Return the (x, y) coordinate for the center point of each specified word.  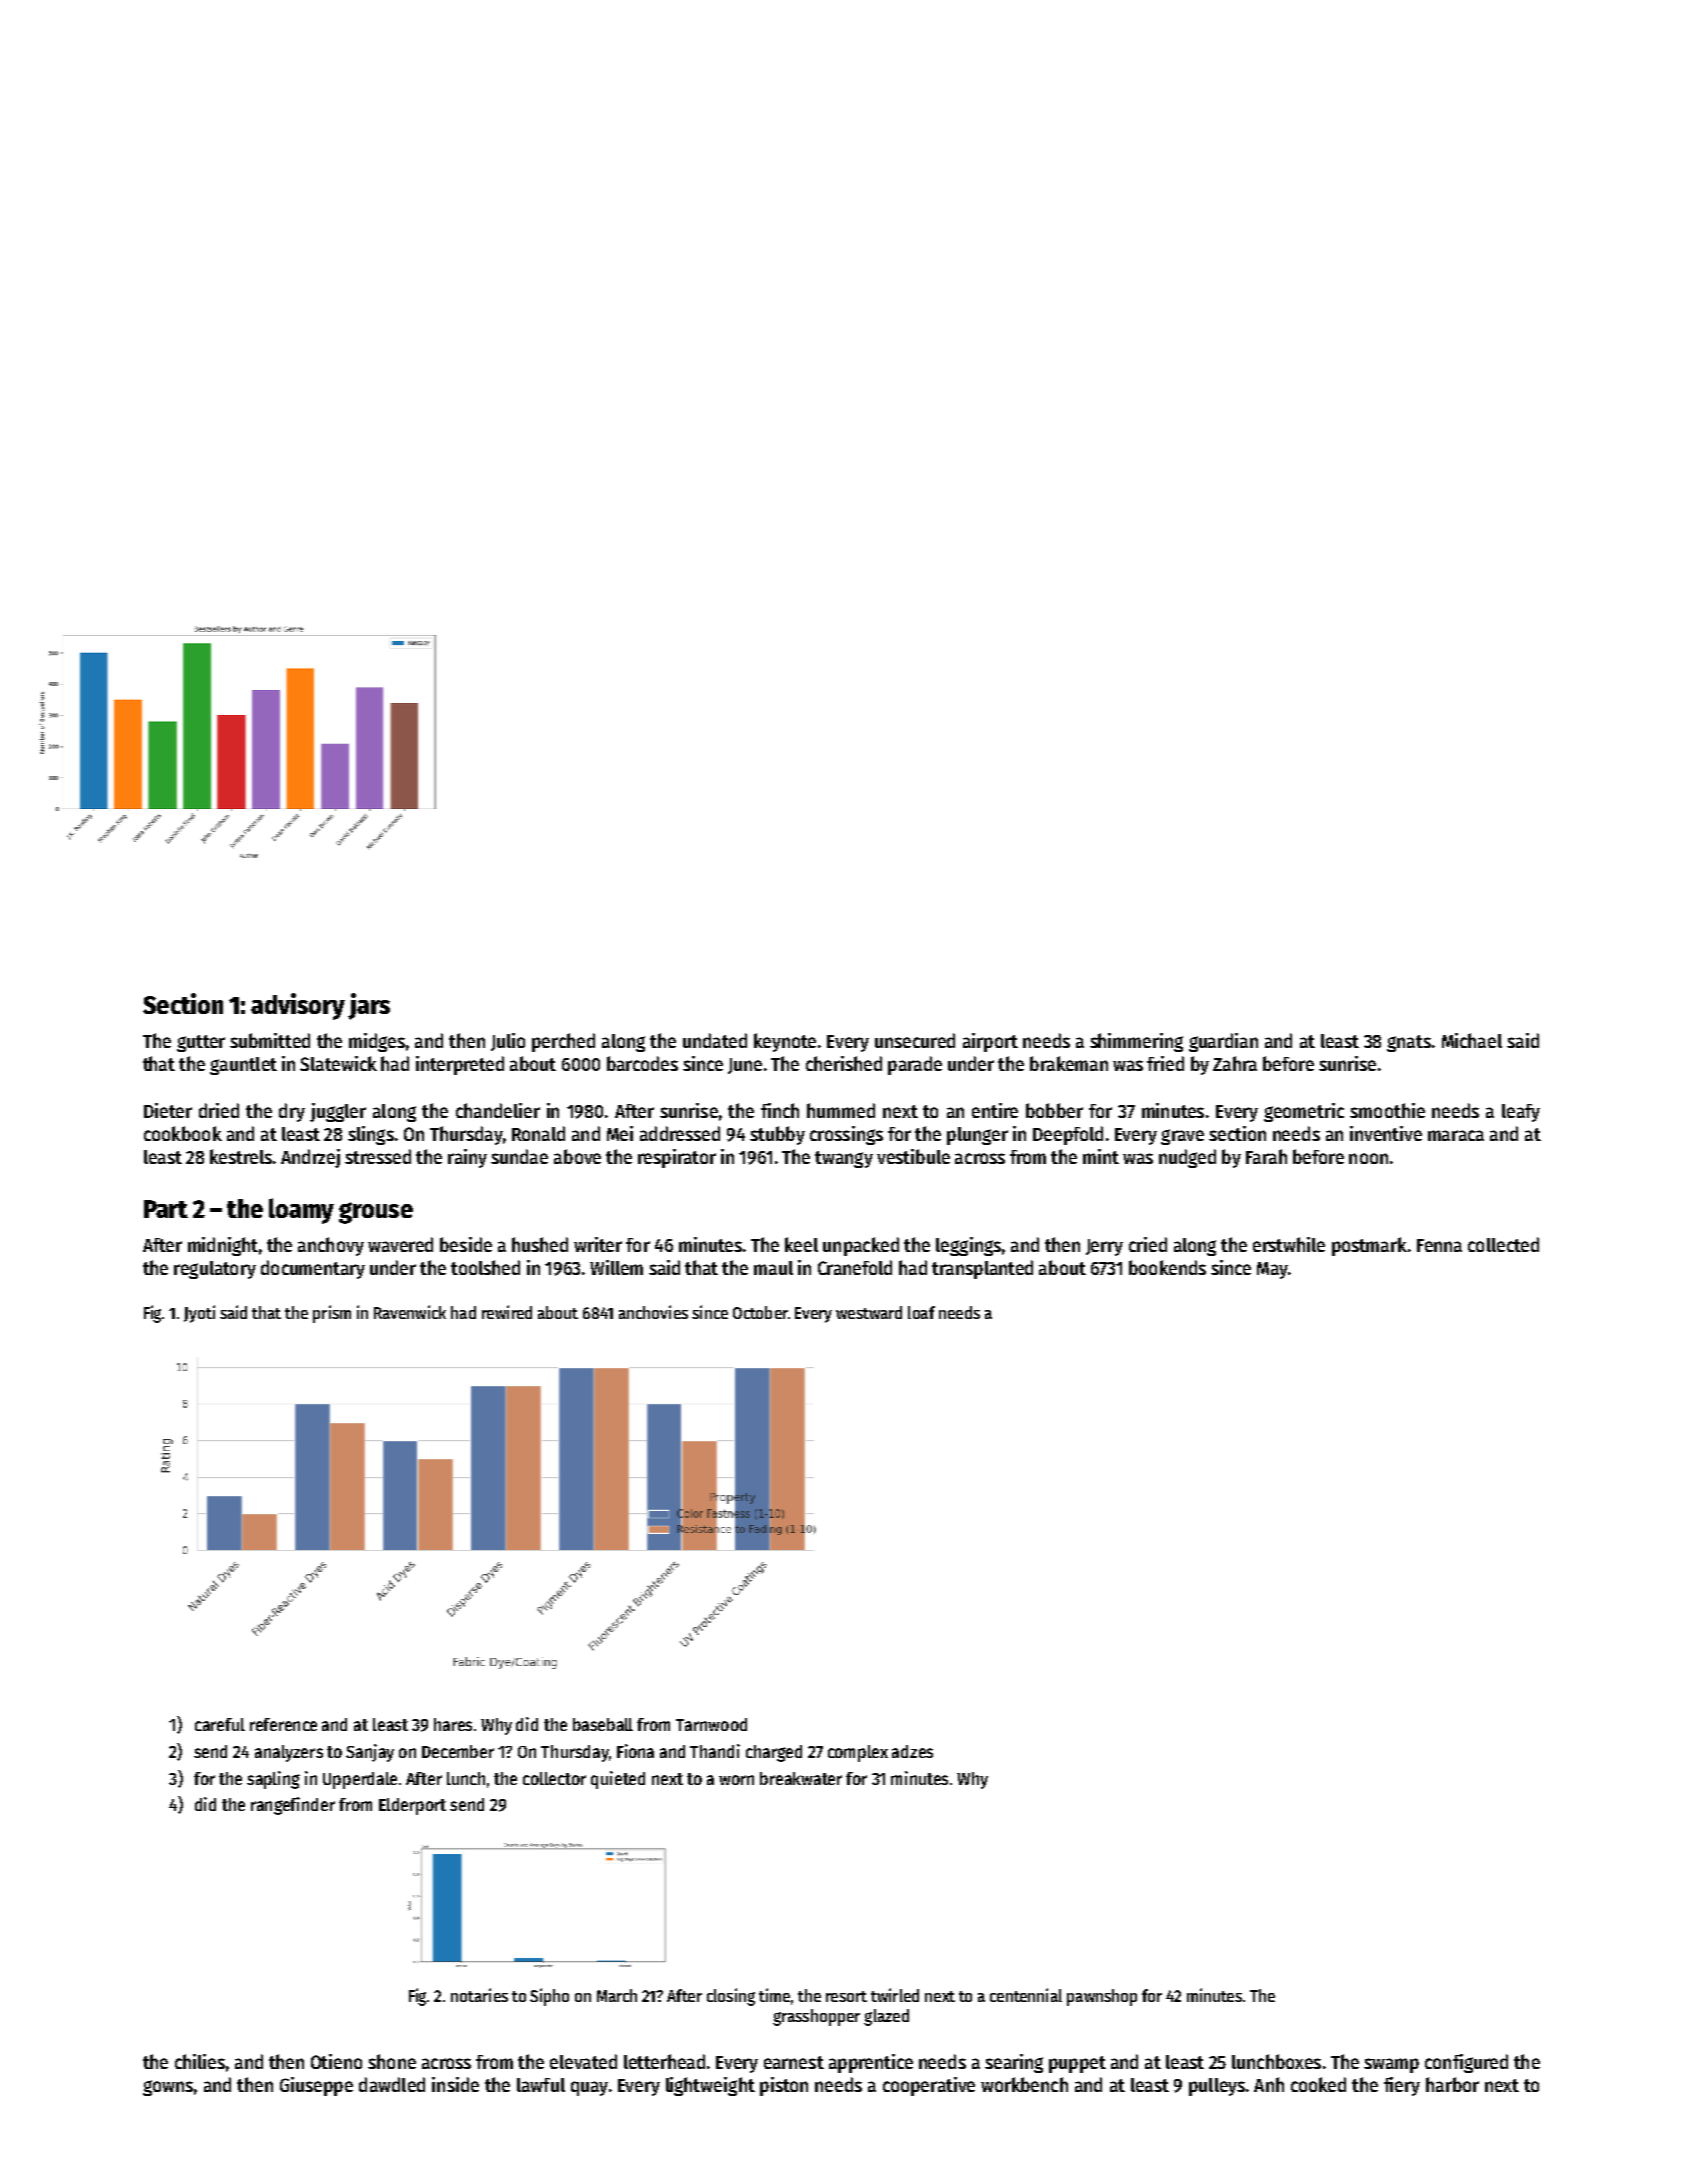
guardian (1223, 1042)
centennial (1026, 1995)
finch (780, 1110)
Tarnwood (711, 1724)
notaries (479, 1995)
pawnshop (1102, 1997)
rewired (507, 1312)
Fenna (1439, 1245)
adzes (912, 1751)
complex (858, 1753)
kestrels (241, 1156)
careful (220, 1724)
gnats (1409, 1043)
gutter (201, 1043)
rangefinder (293, 1806)
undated (715, 1040)
